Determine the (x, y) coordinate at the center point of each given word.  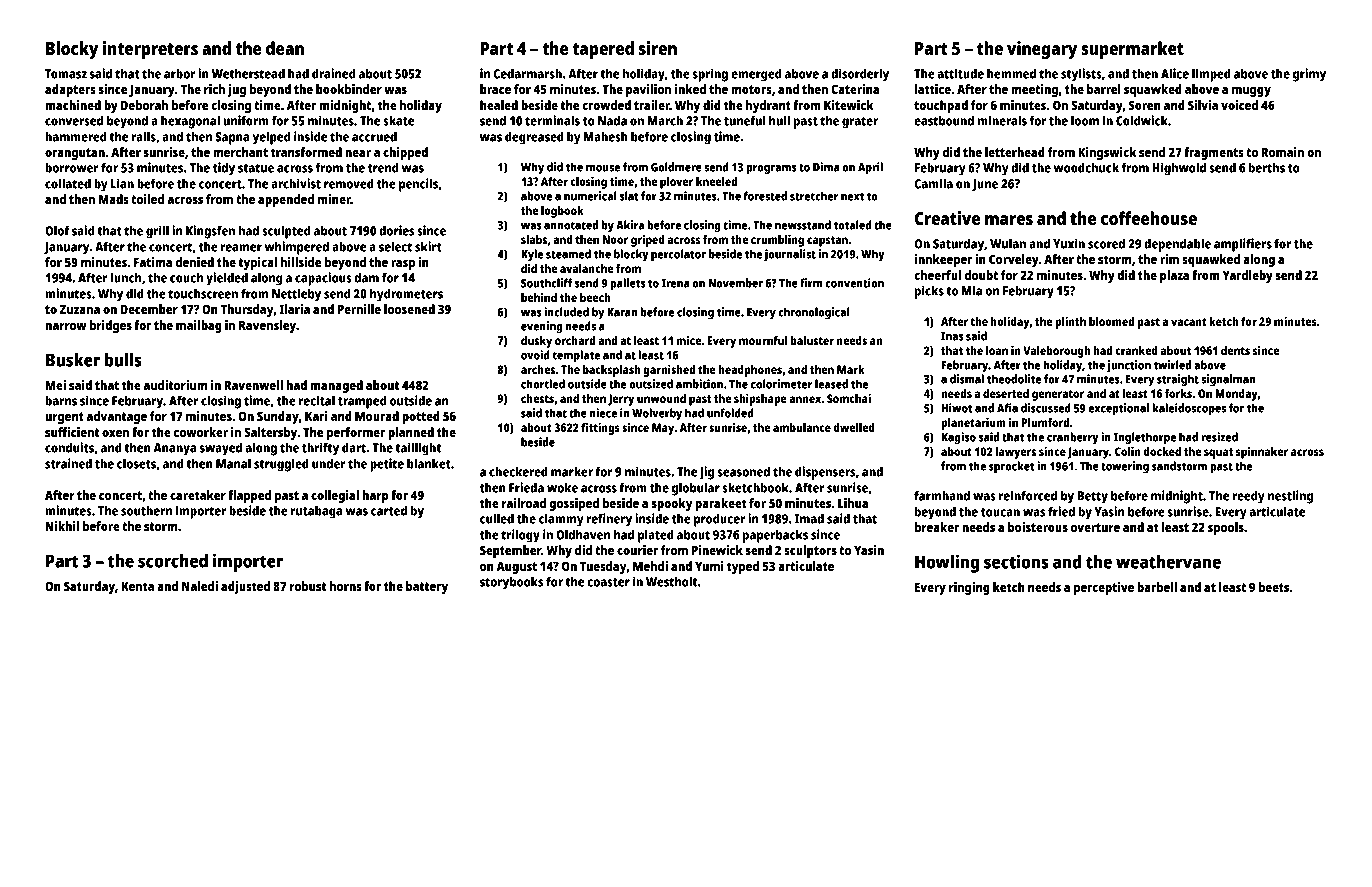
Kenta (138, 586)
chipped (405, 153)
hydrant (768, 106)
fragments (1214, 153)
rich (214, 89)
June (985, 185)
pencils (418, 185)
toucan (1000, 512)
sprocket (1012, 467)
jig (706, 473)
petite (387, 465)
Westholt (672, 581)
